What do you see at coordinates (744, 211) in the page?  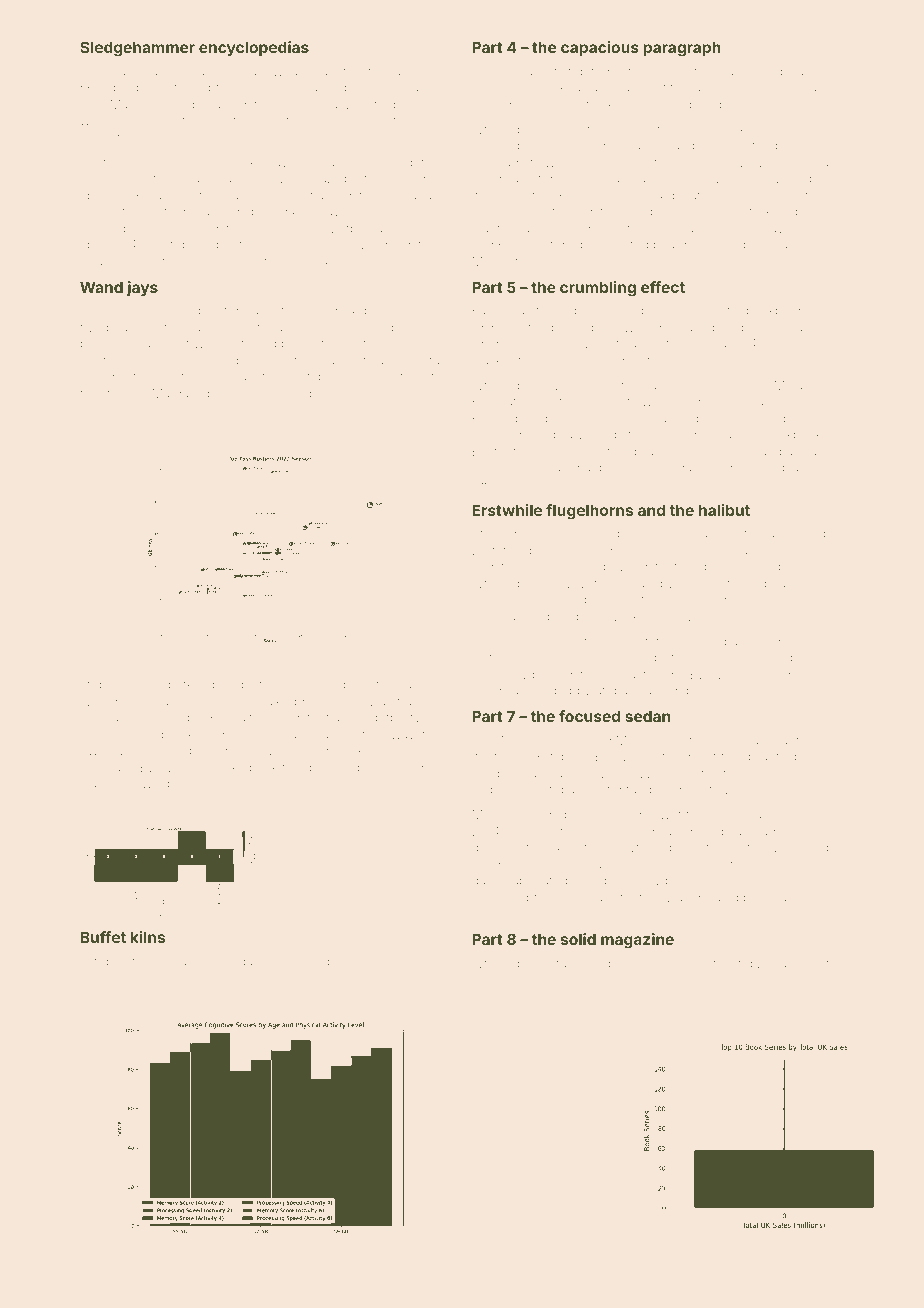 I see `Plumwick` at bounding box center [744, 211].
